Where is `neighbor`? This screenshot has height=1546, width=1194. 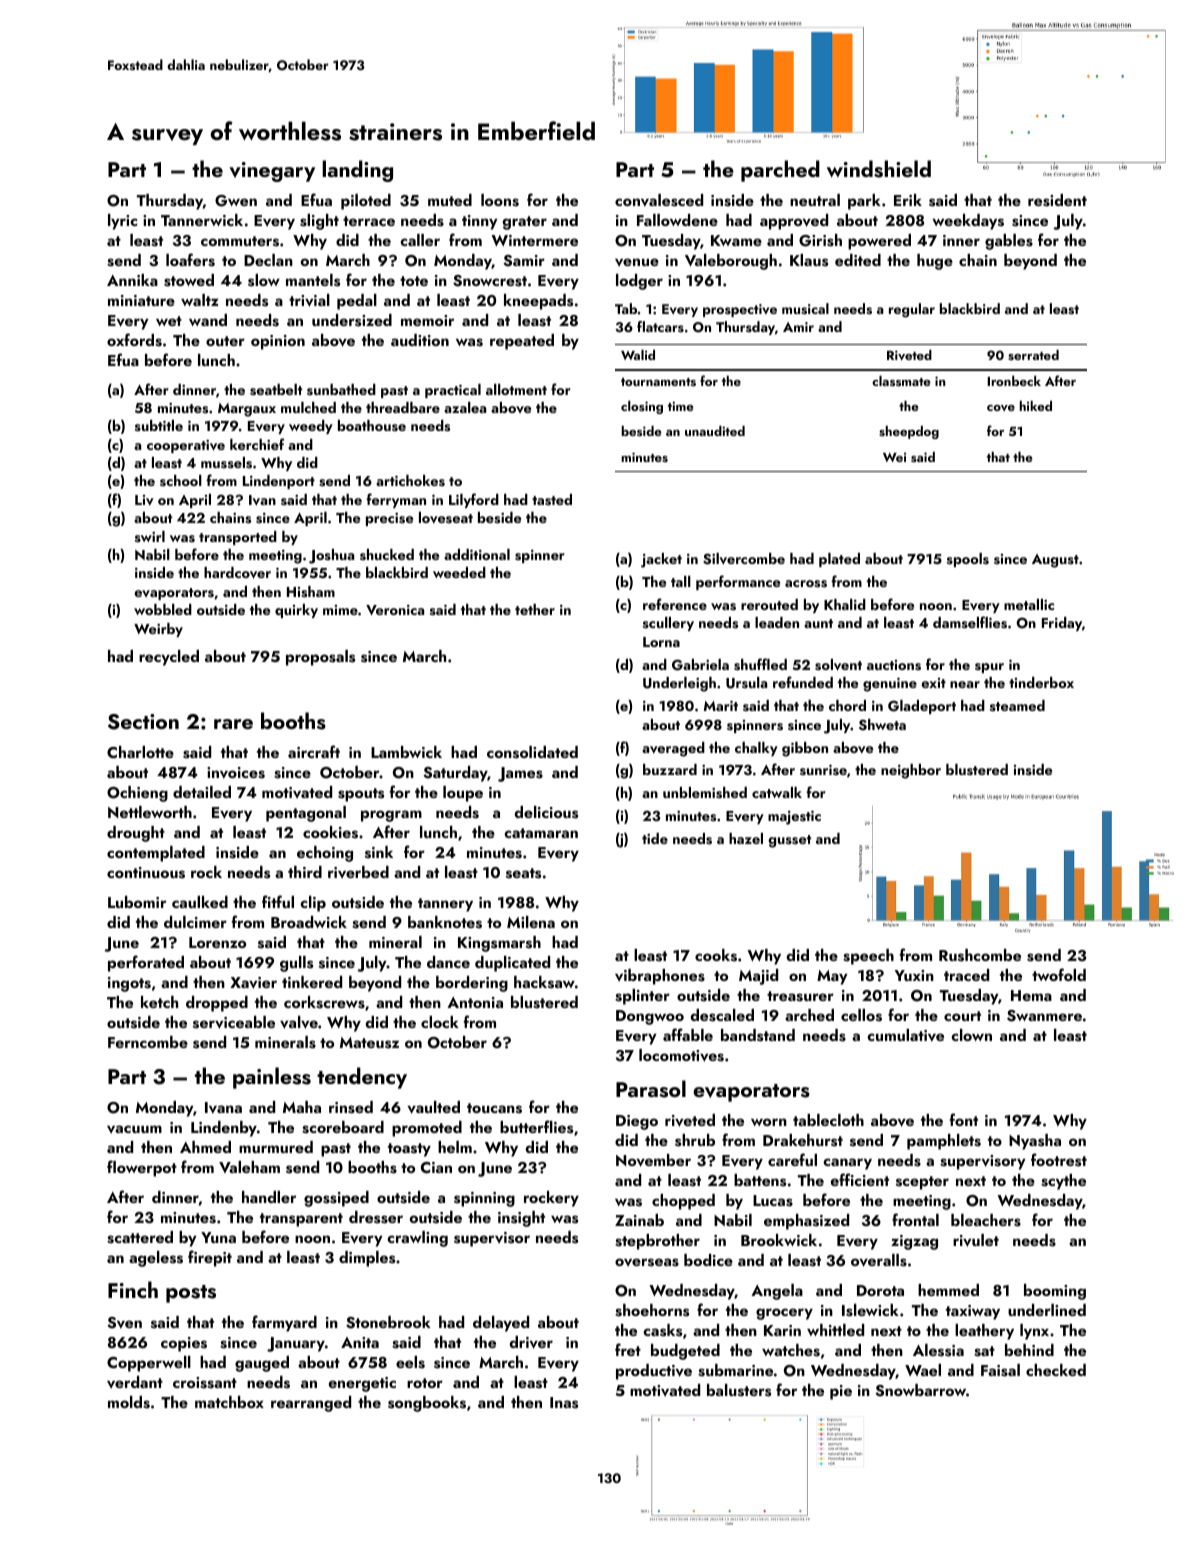
neighbor is located at coordinates (911, 771).
